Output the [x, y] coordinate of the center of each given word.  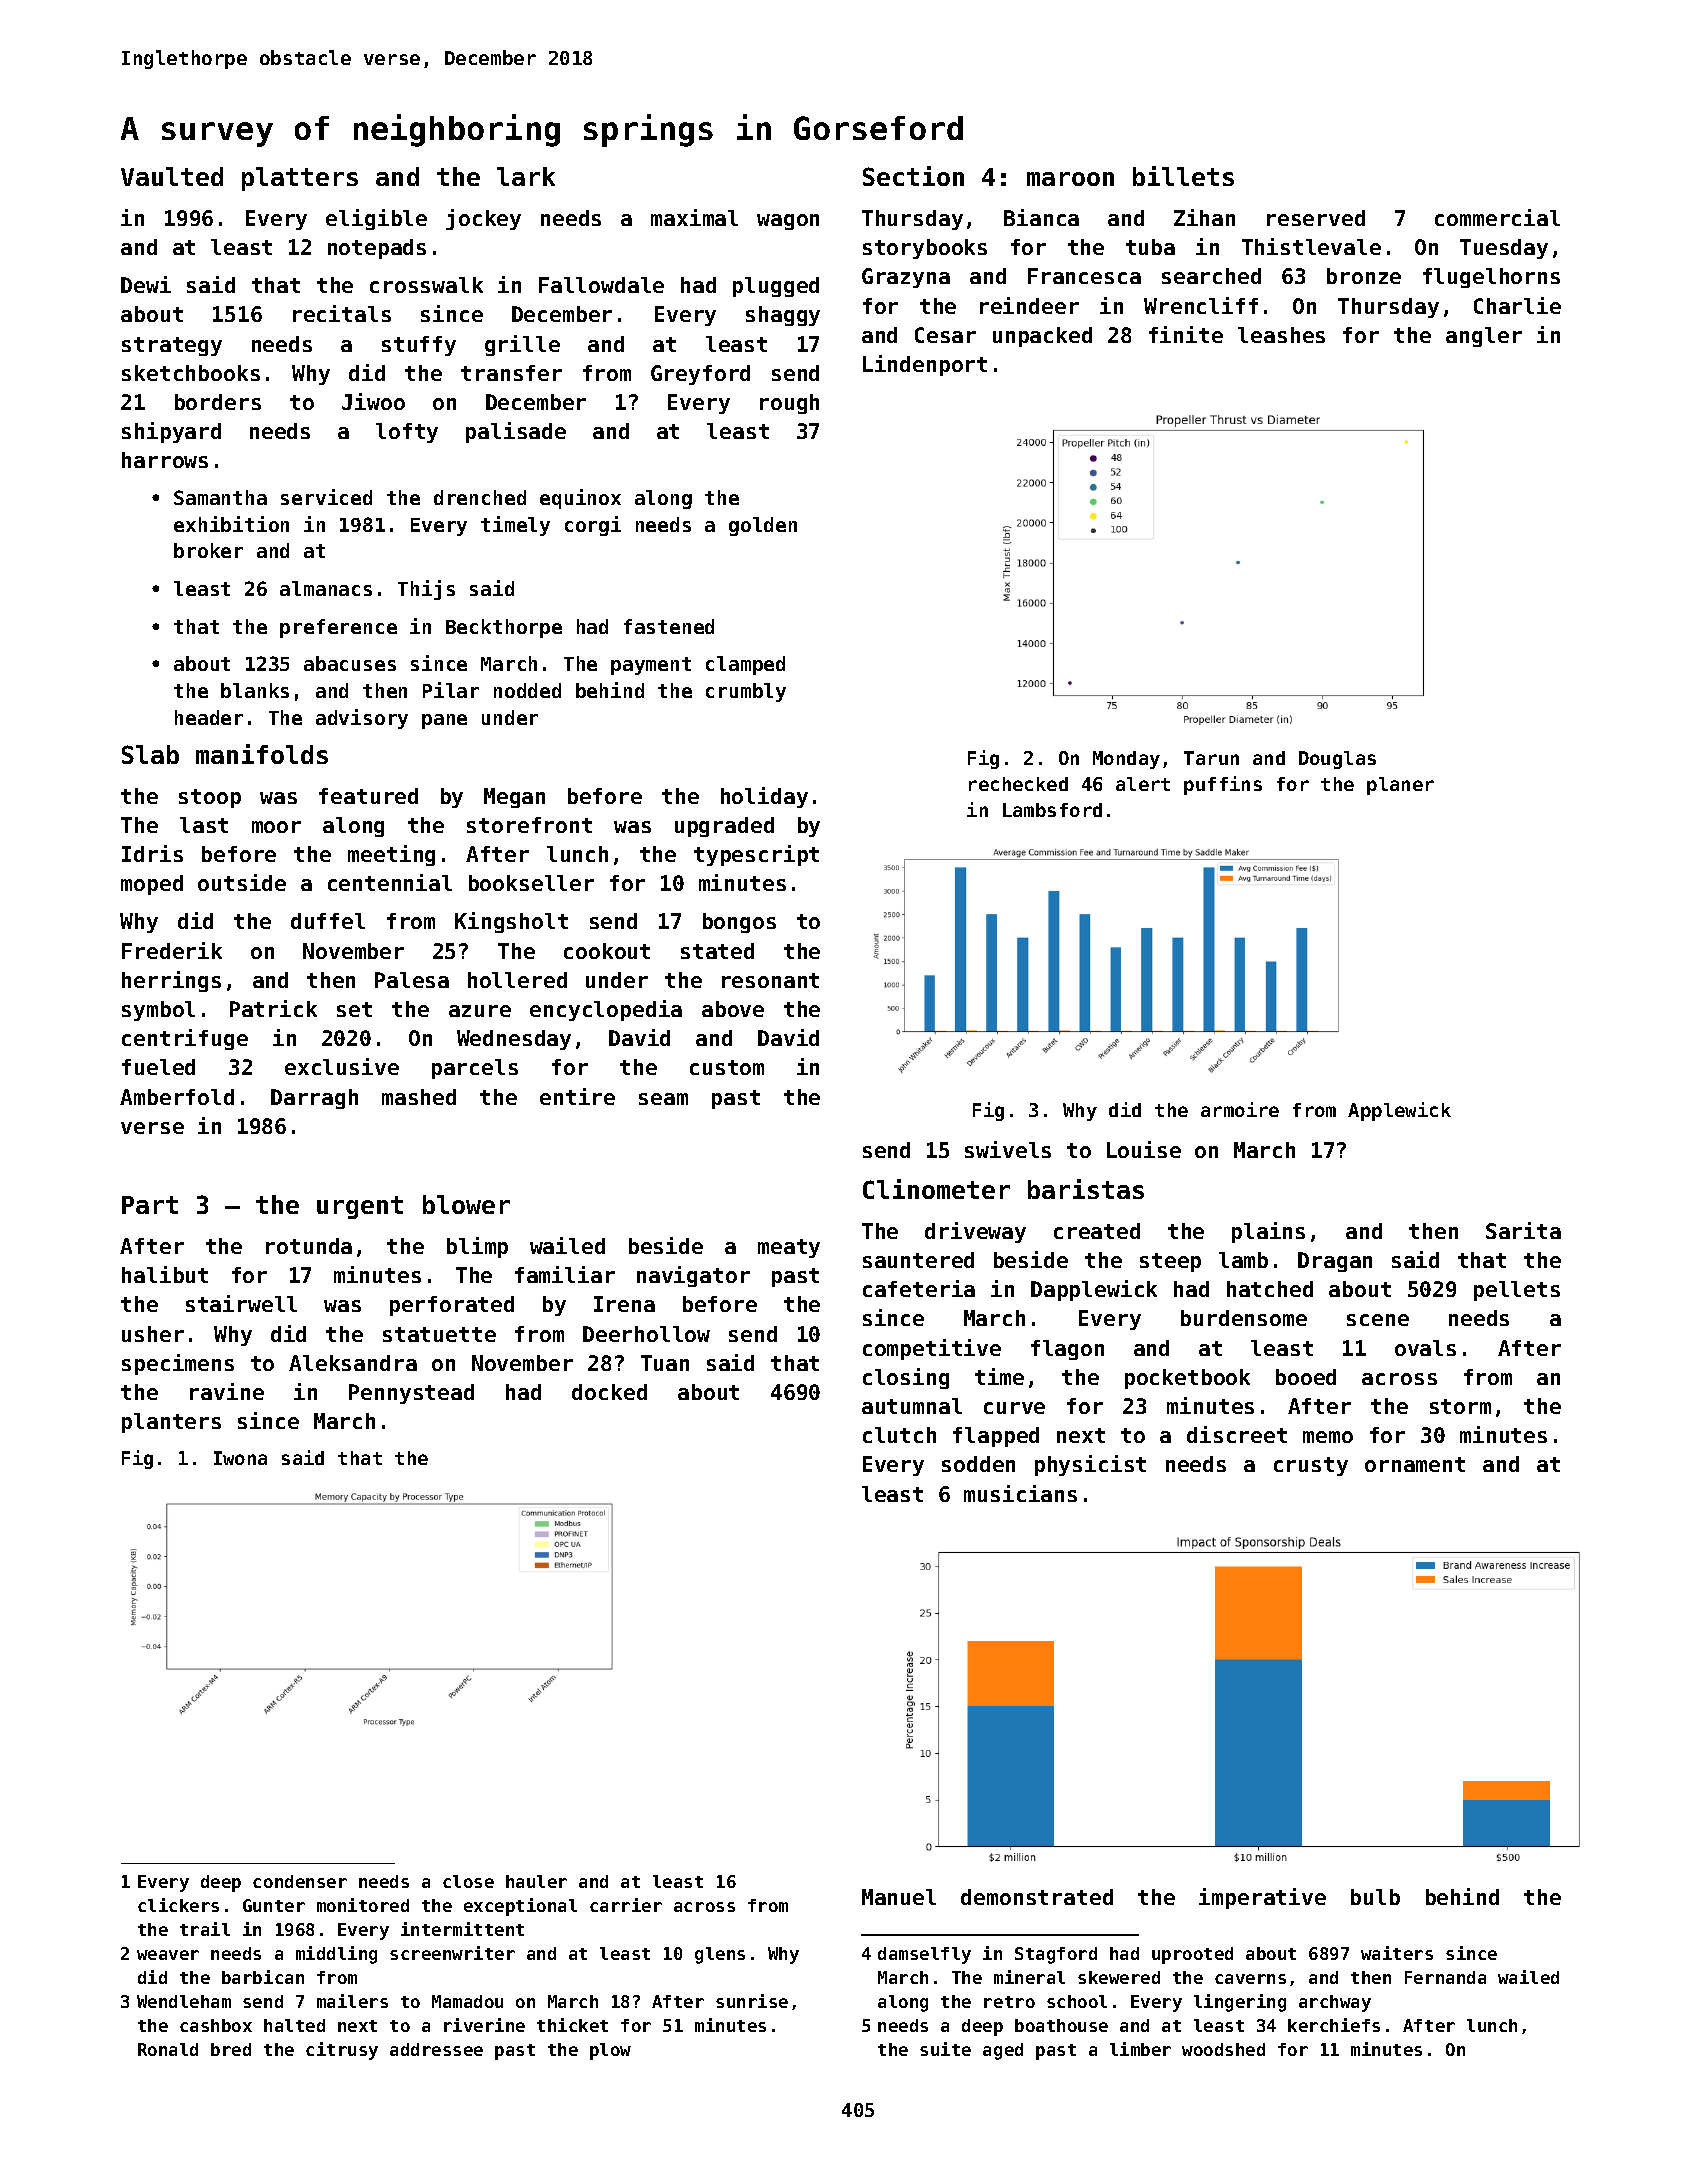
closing [906, 1378]
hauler [536, 1881]
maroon [1070, 179]
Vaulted [172, 176]
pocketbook [1187, 1379]
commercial [1497, 217]
